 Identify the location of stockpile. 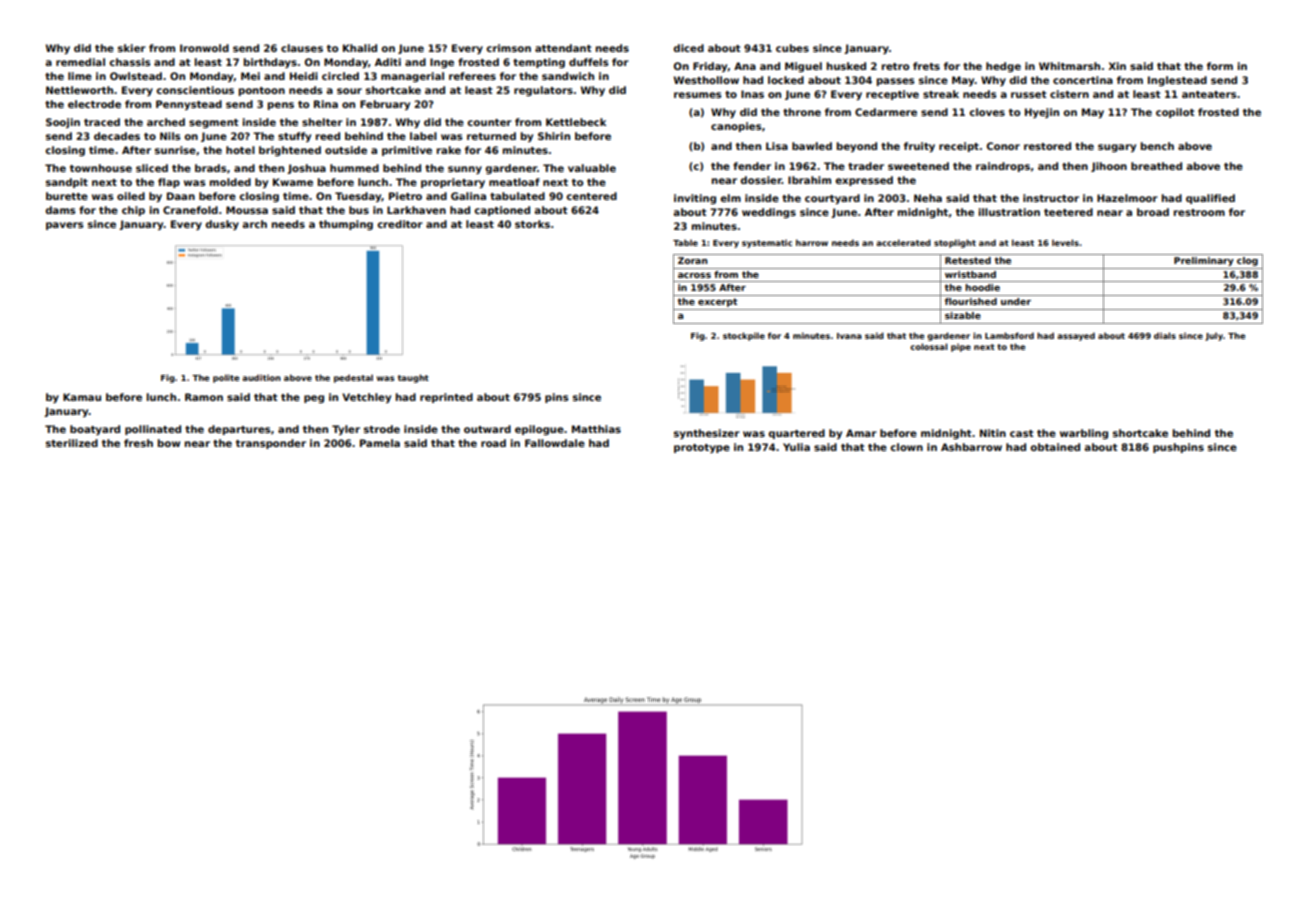
(744, 336).
